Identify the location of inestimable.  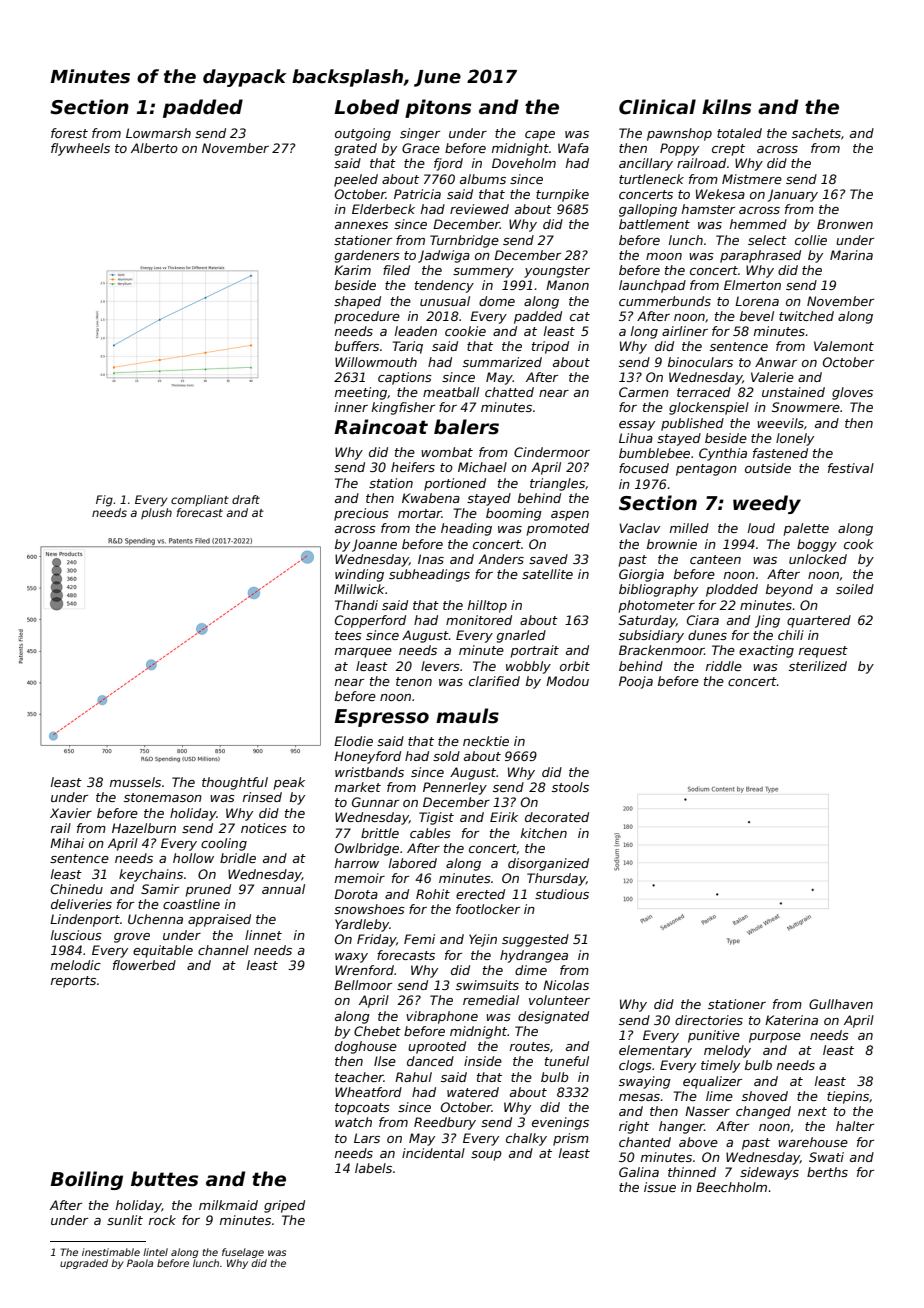
(111, 1252).
